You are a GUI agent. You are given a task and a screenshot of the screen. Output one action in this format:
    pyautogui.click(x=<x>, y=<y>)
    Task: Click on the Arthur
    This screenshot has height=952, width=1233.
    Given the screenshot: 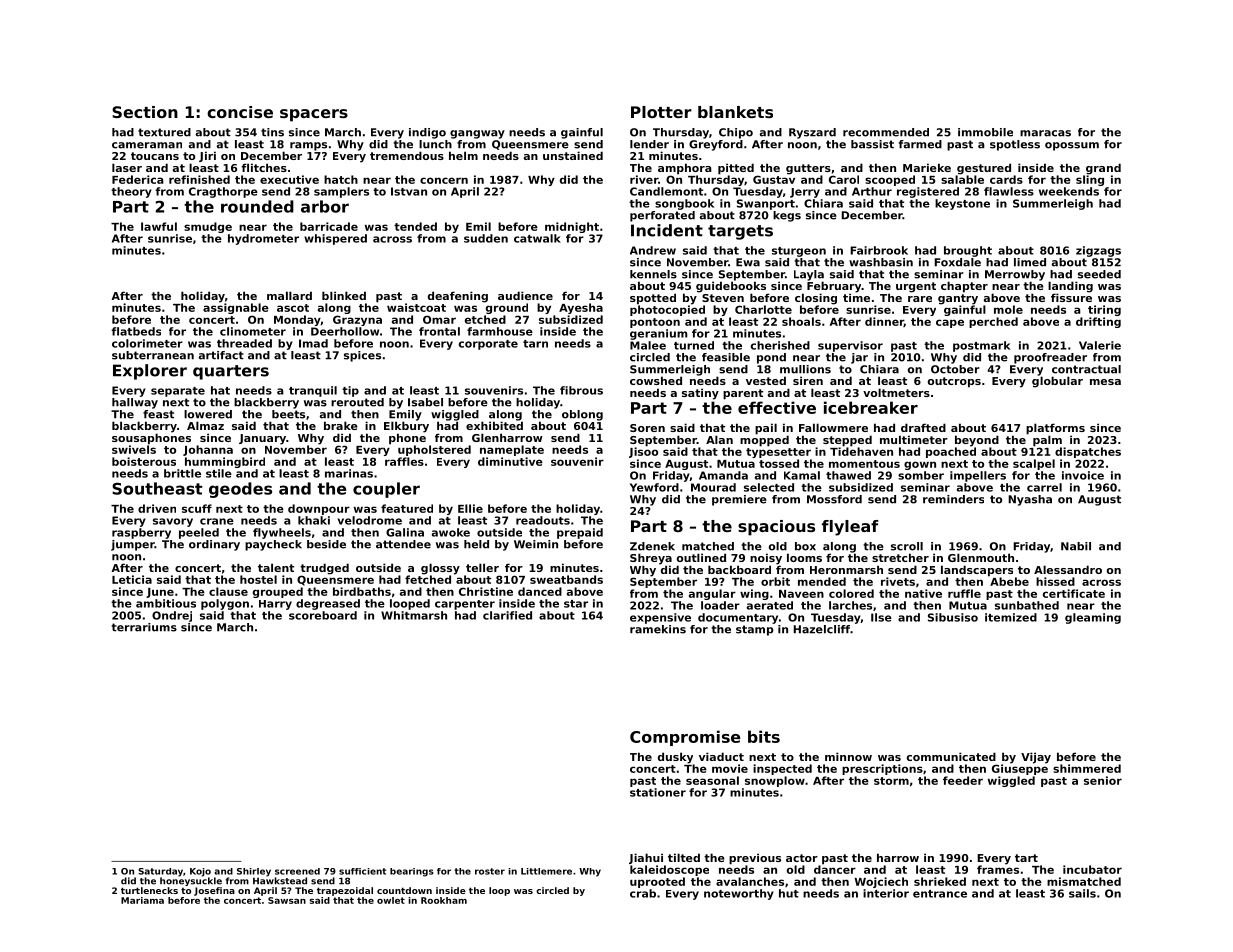 What is the action you would take?
    pyautogui.click(x=872, y=191)
